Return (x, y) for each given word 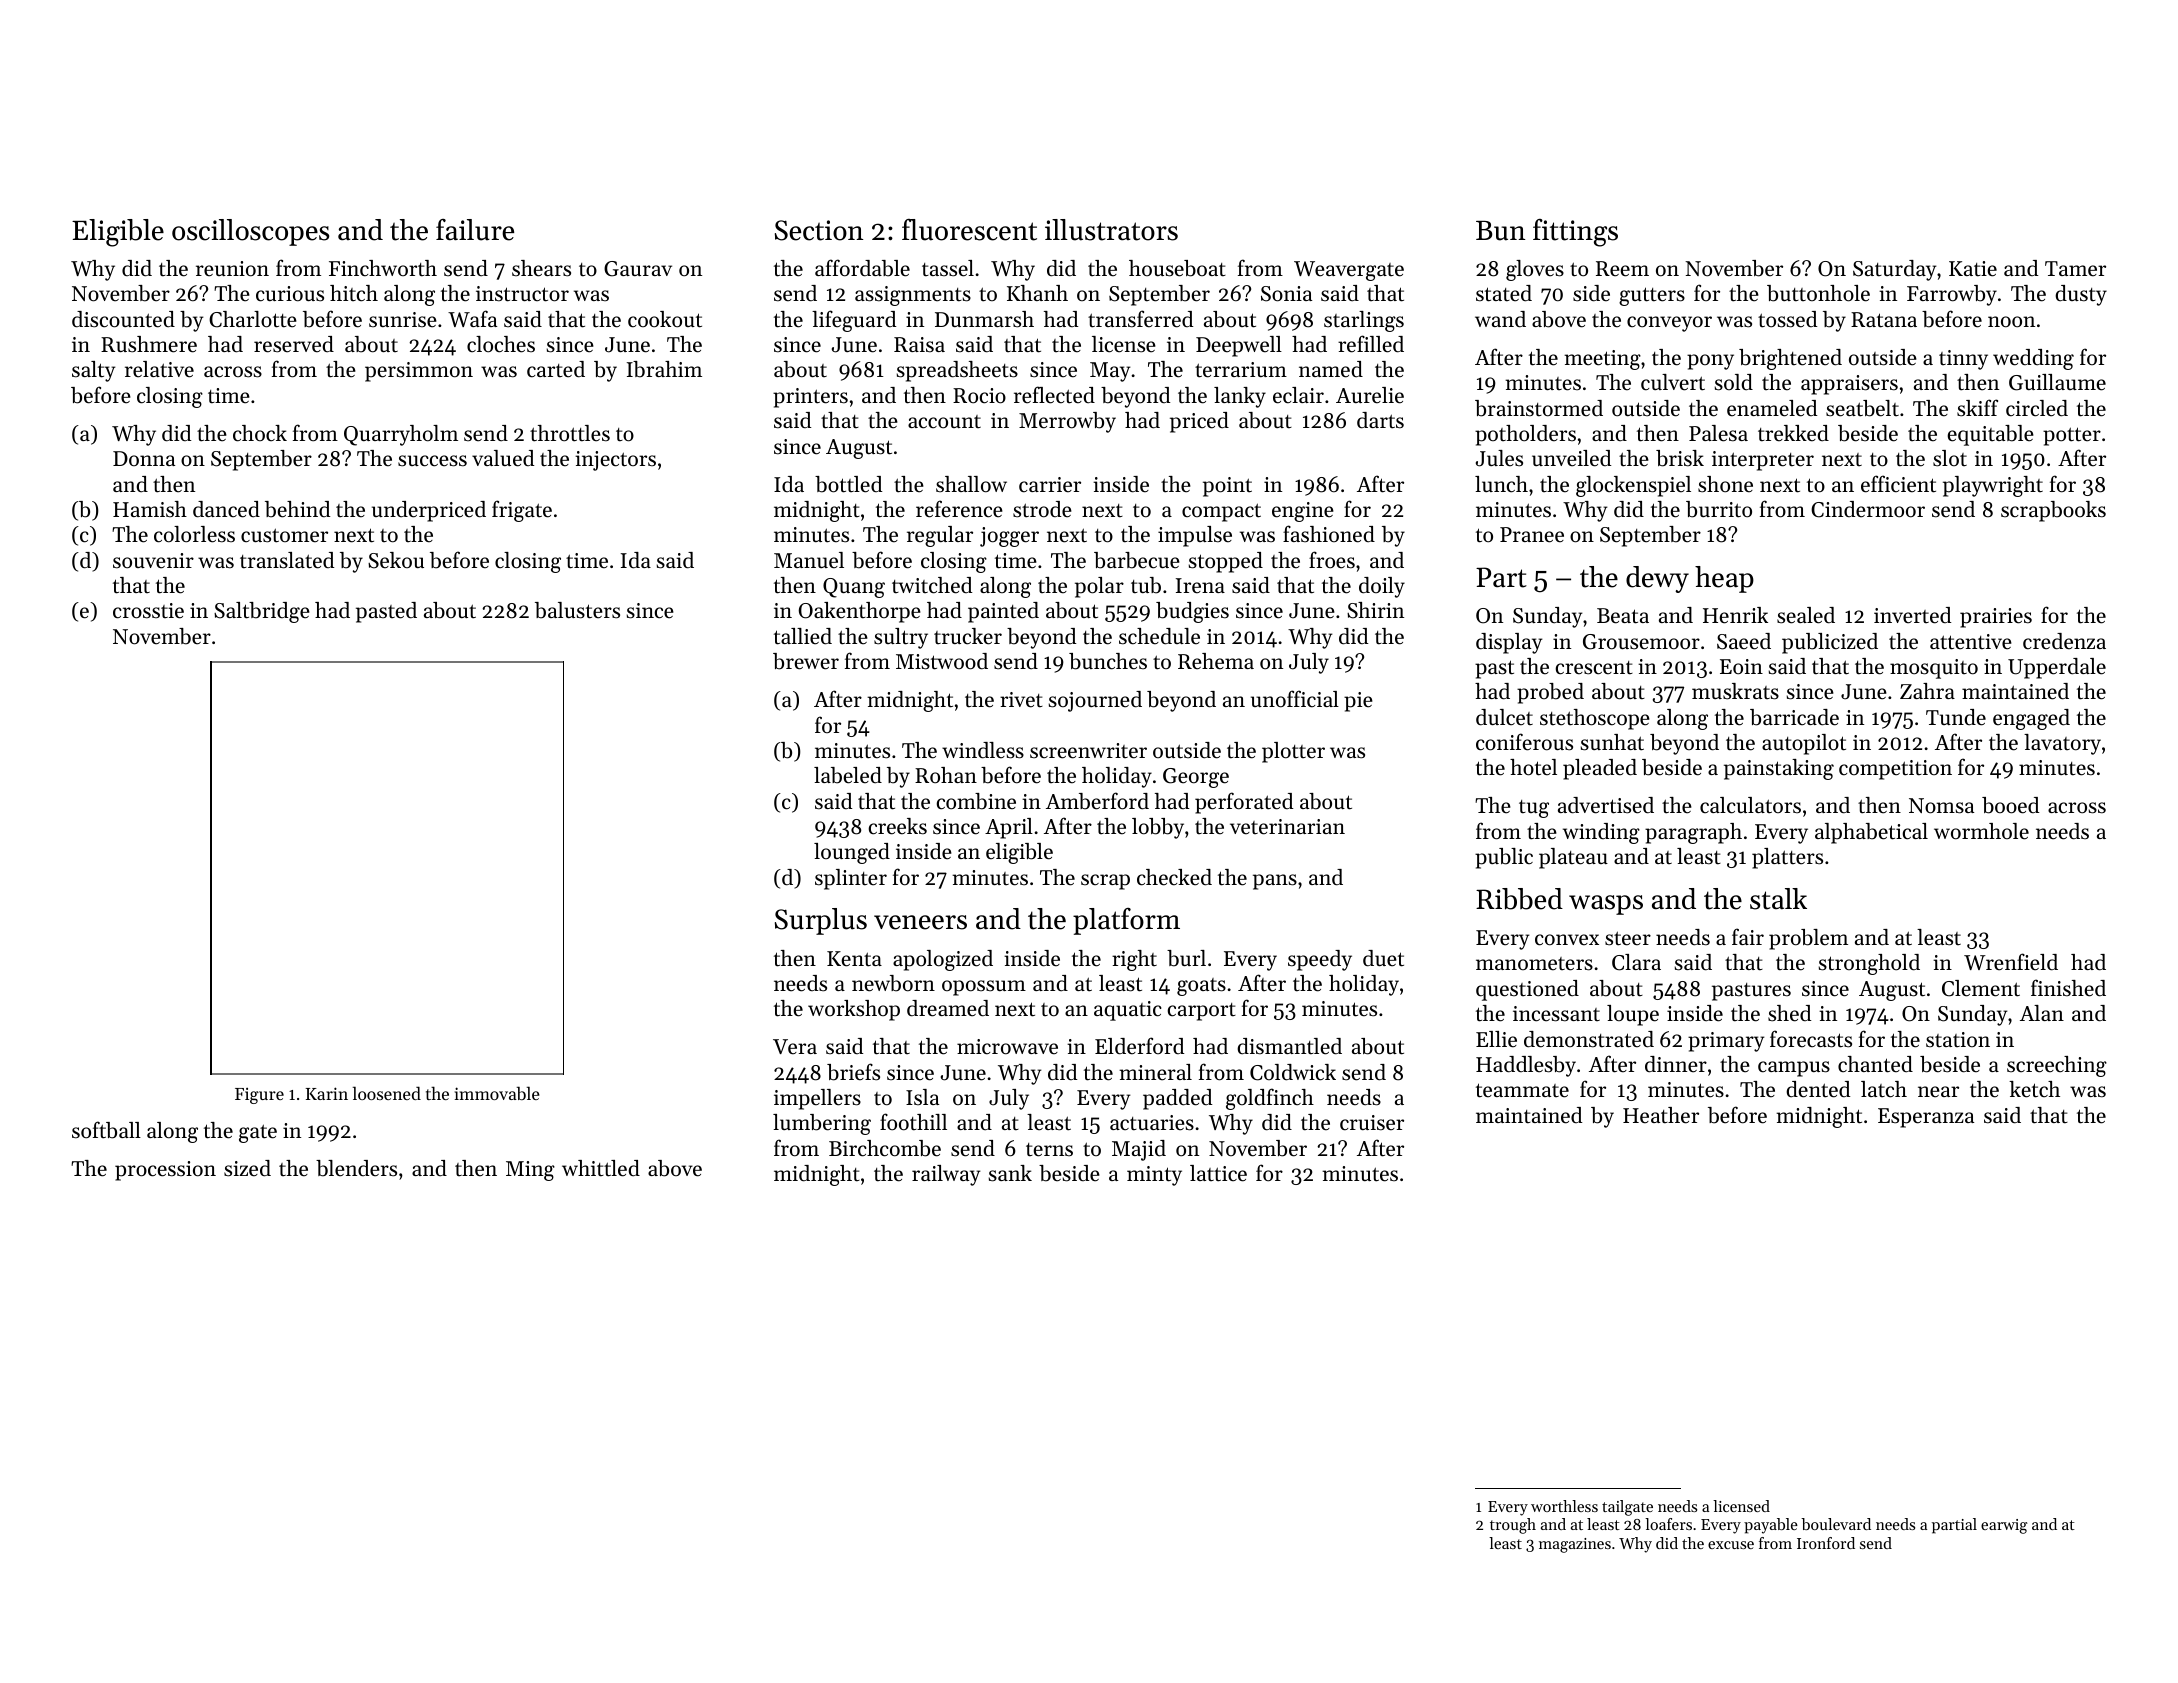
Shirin (1375, 610)
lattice (1218, 1173)
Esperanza (1926, 1118)
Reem (1622, 269)
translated (287, 560)
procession (165, 1171)
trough (1513, 1526)
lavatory (2062, 744)
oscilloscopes (250, 232)
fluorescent (969, 230)
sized (247, 1168)
